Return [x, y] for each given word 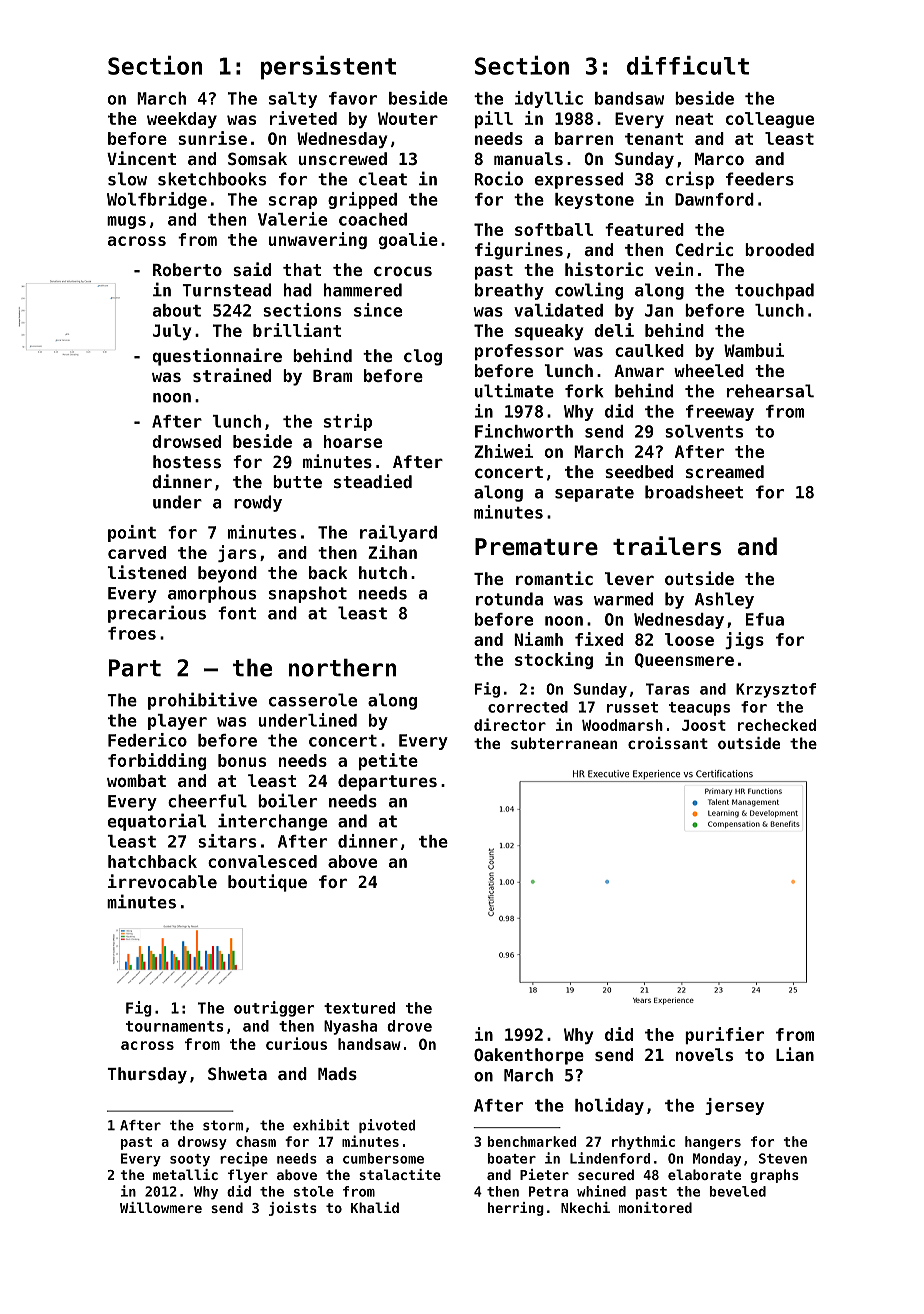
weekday [182, 120]
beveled [737, 1191]
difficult [688, 65]
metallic [185, 1174]
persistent [328, 68]
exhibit [321, 1125]
